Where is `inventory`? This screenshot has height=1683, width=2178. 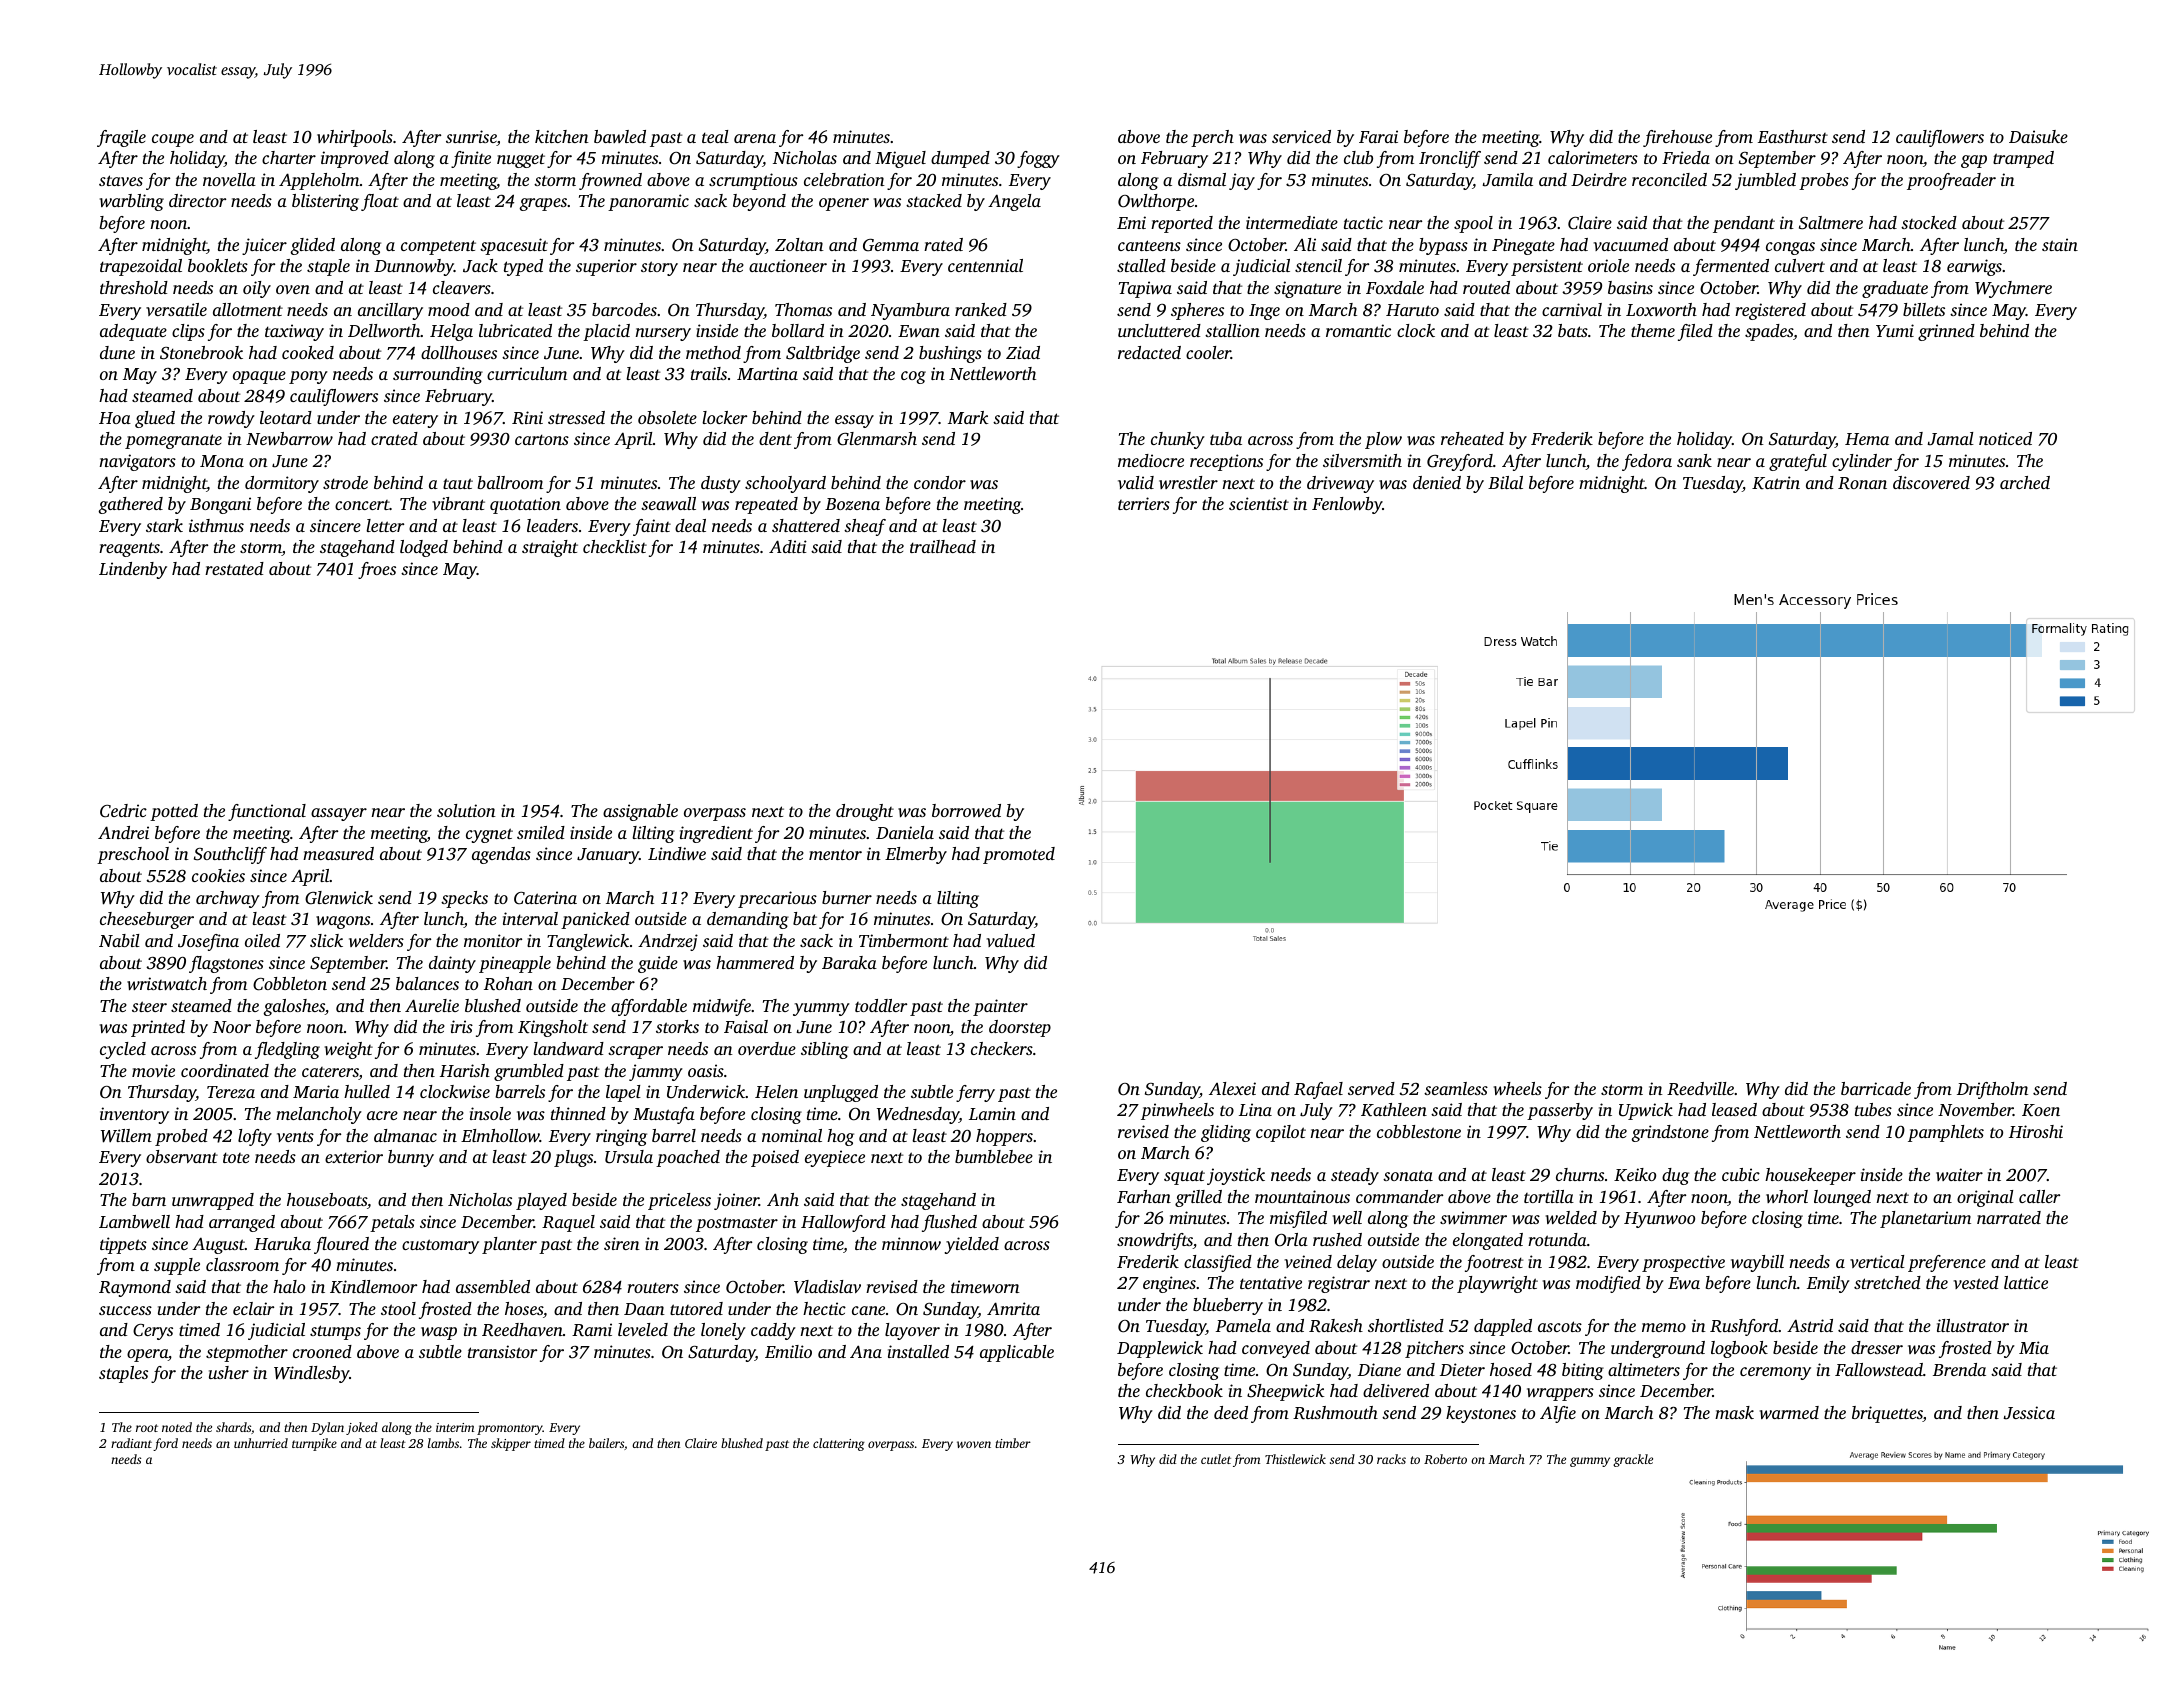 inventory is located at coordinates (134, 1115).
